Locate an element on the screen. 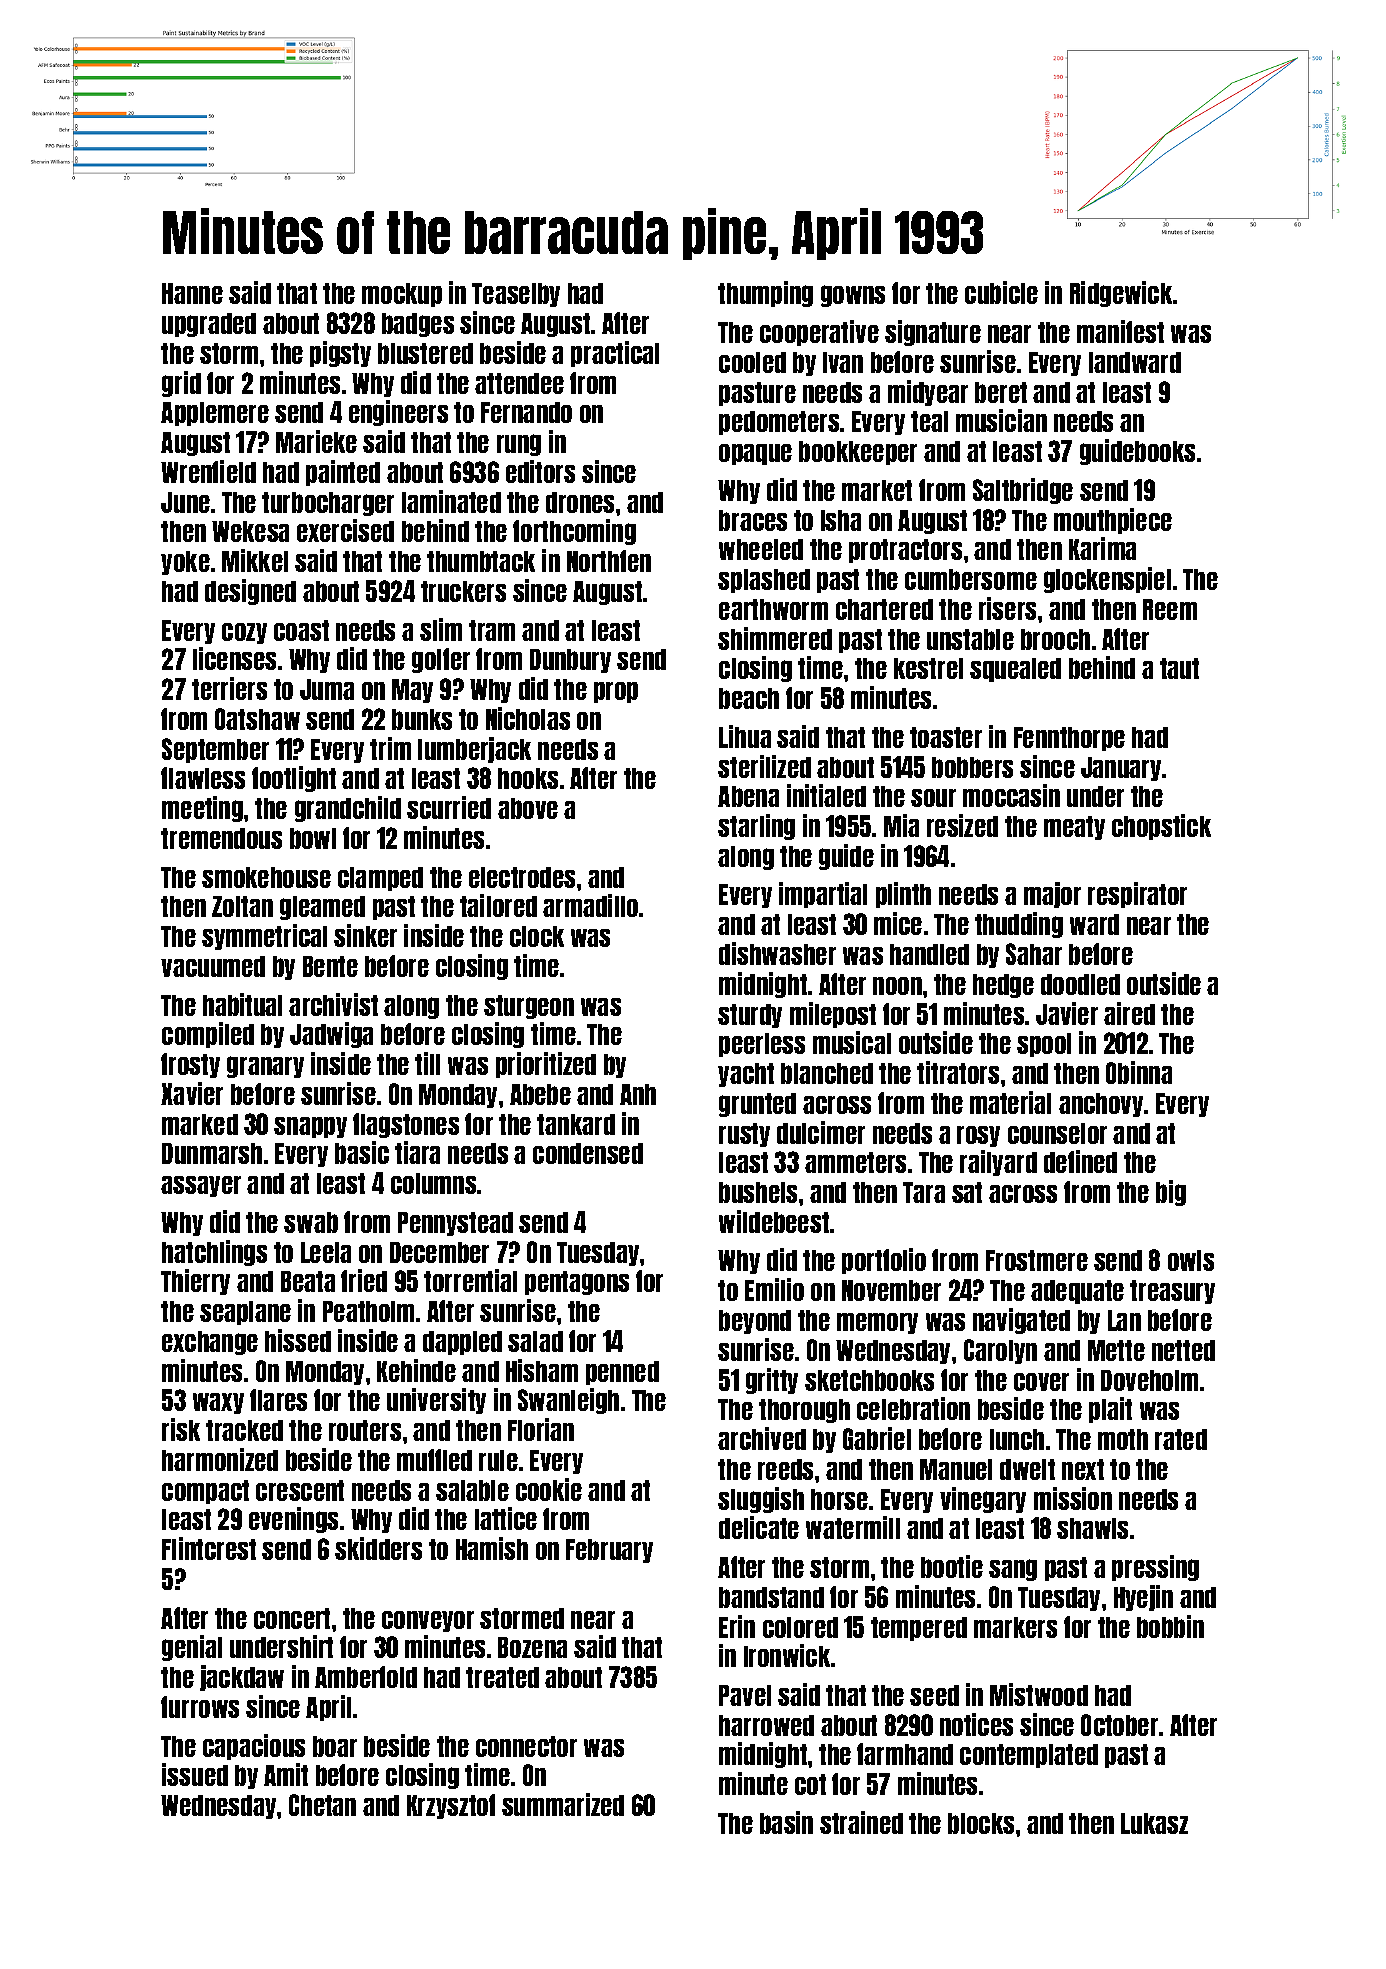 The image size is (1386, 1969). watermill is located at coordinates (853, 1527).
